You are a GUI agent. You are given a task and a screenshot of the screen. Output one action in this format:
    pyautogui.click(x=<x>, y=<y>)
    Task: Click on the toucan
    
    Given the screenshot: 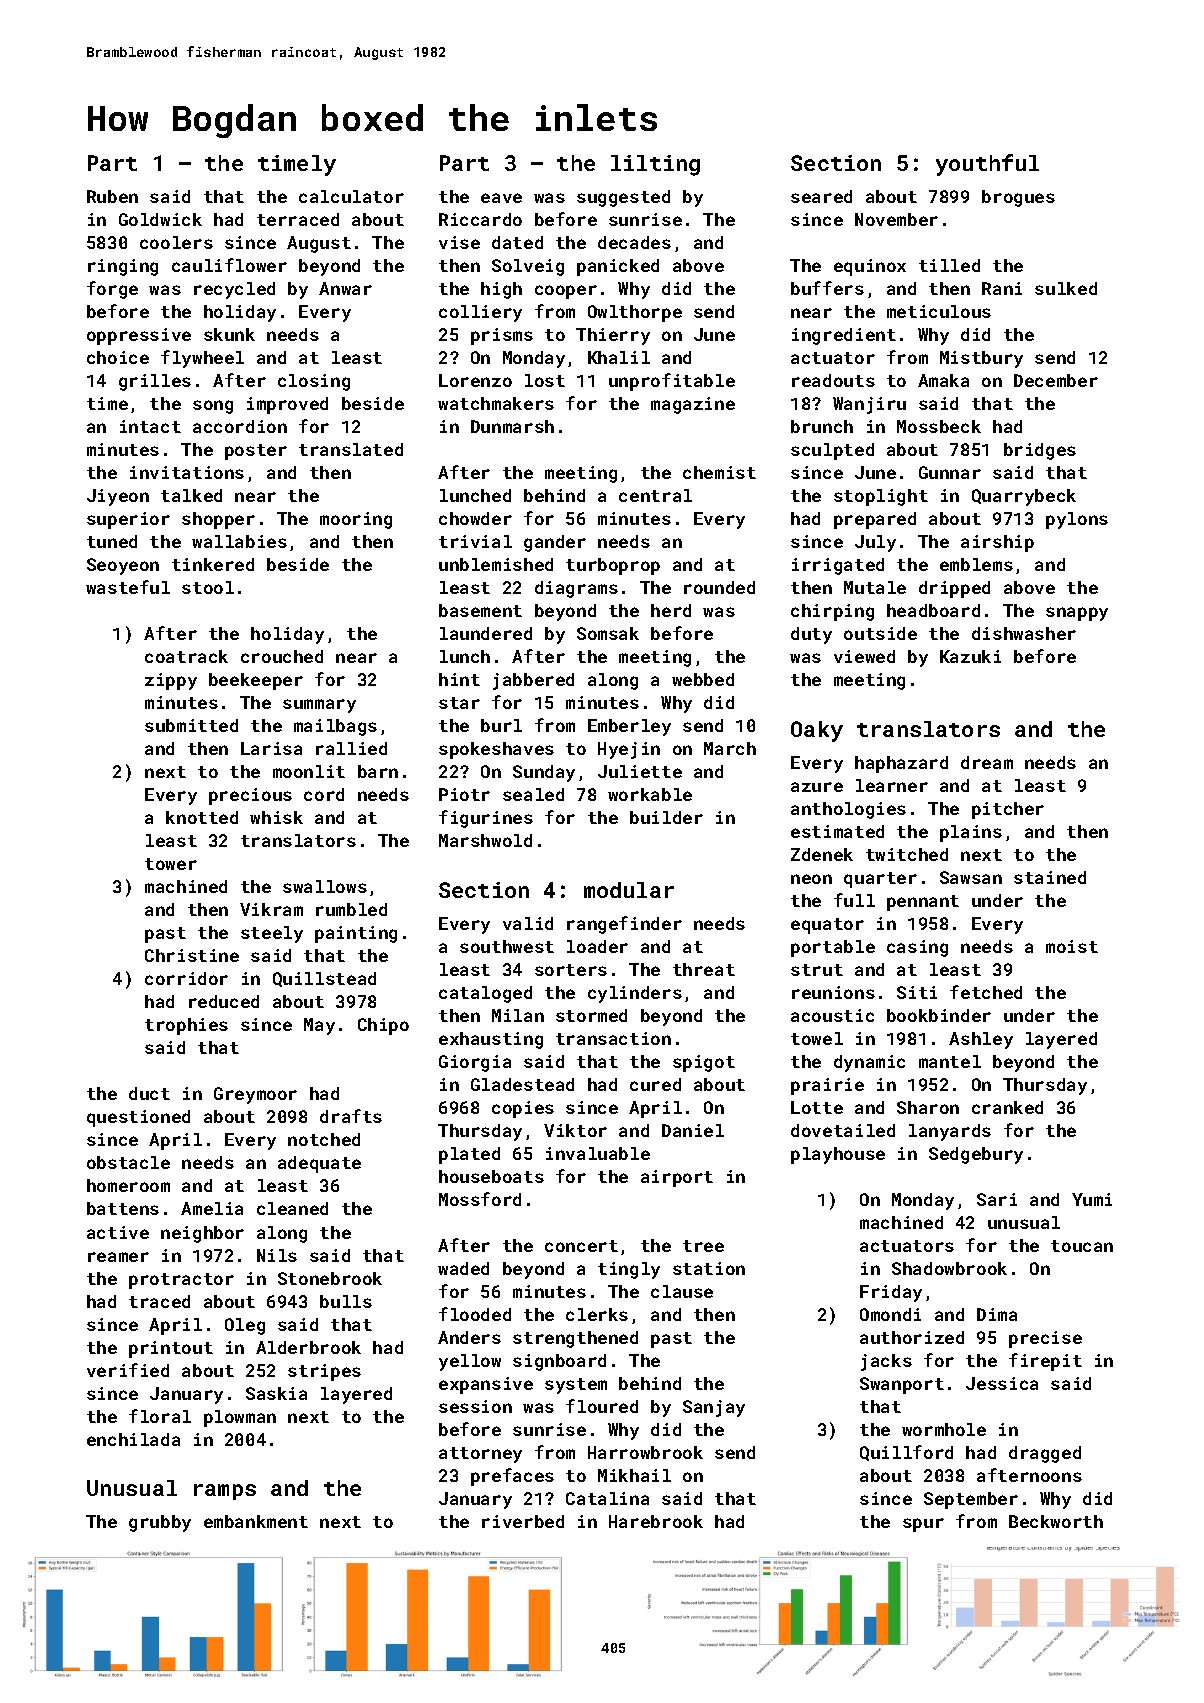 What is the action you would take?
    pyautogui.click(x=1082, y=1246)
